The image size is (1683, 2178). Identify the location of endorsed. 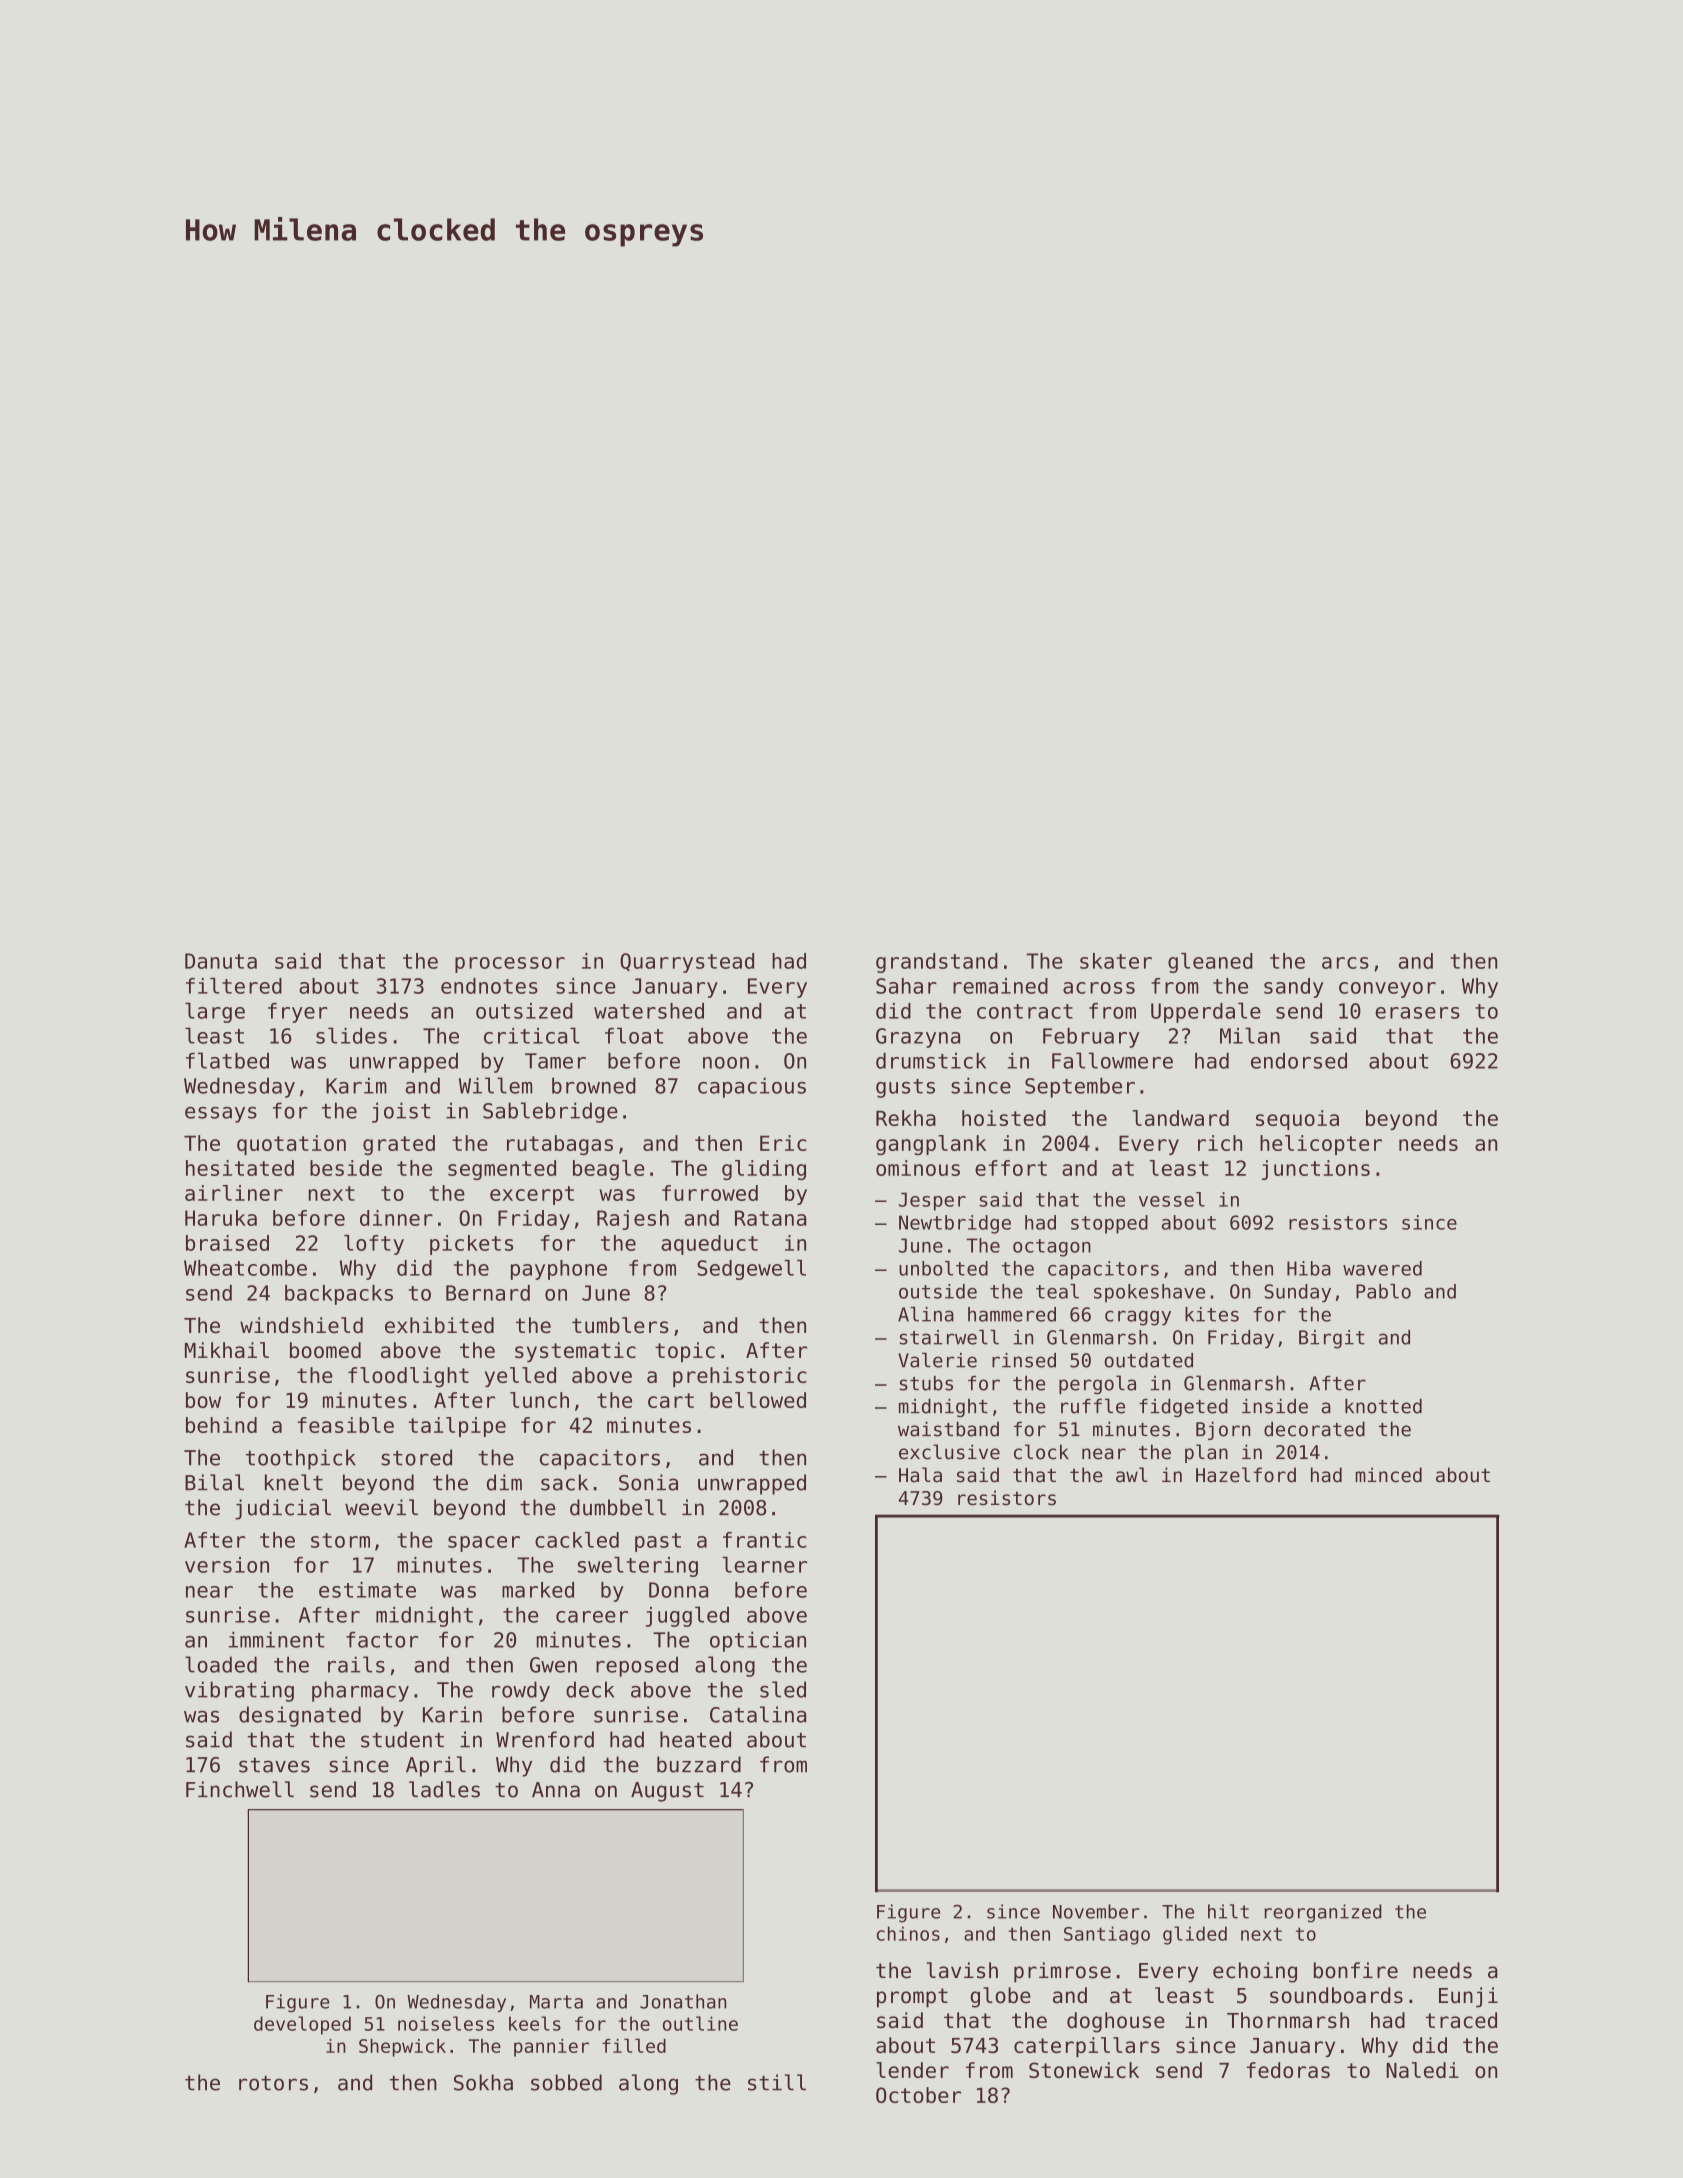
(1299, 1061).
